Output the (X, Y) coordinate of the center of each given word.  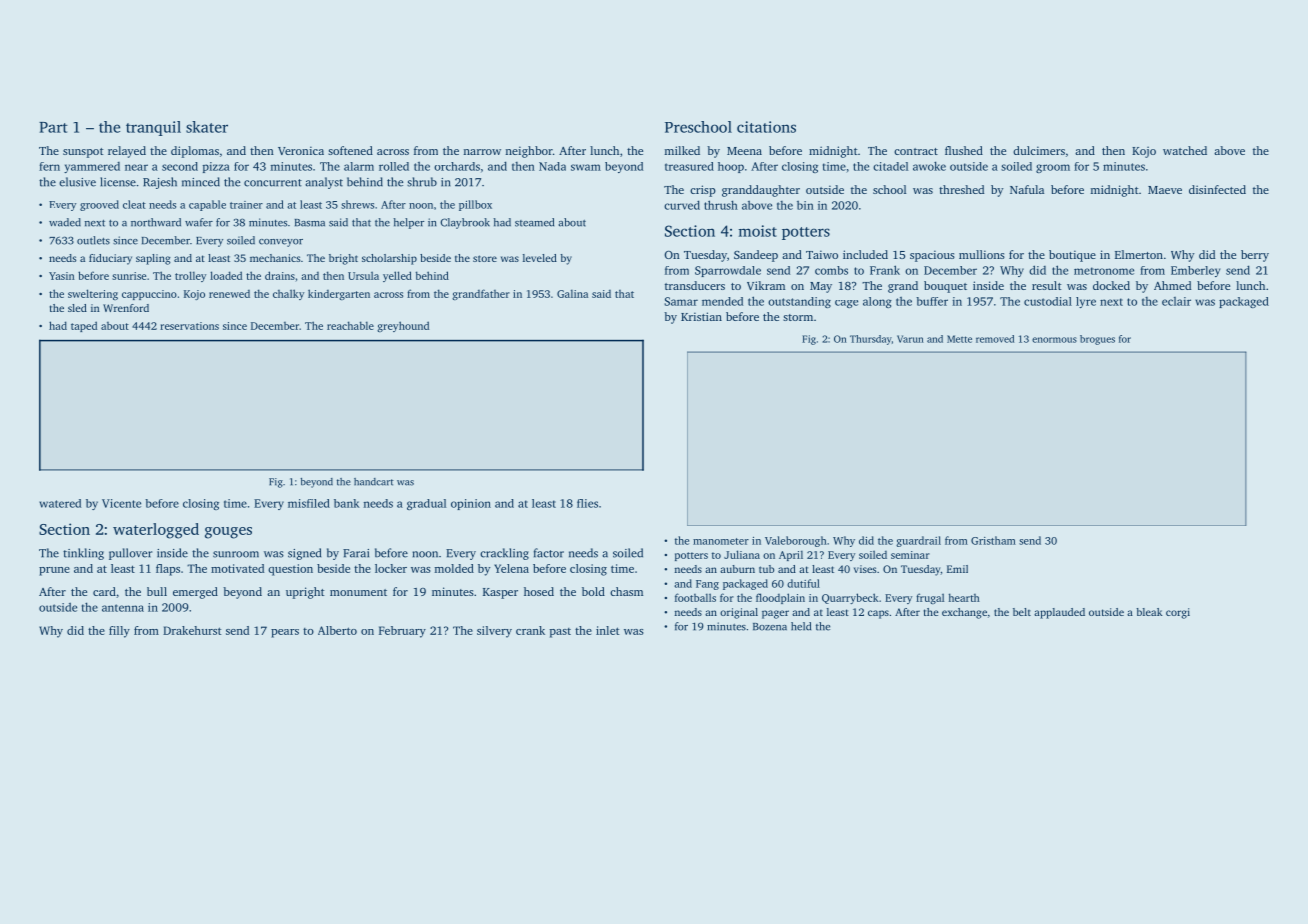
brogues (1097, 340)
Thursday (871, 340)
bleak (1149, 612)
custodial (1048, 301)
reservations (189, 326)
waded (65, 222)
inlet (607, 630)
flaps (168, 570)
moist (758, 231)
